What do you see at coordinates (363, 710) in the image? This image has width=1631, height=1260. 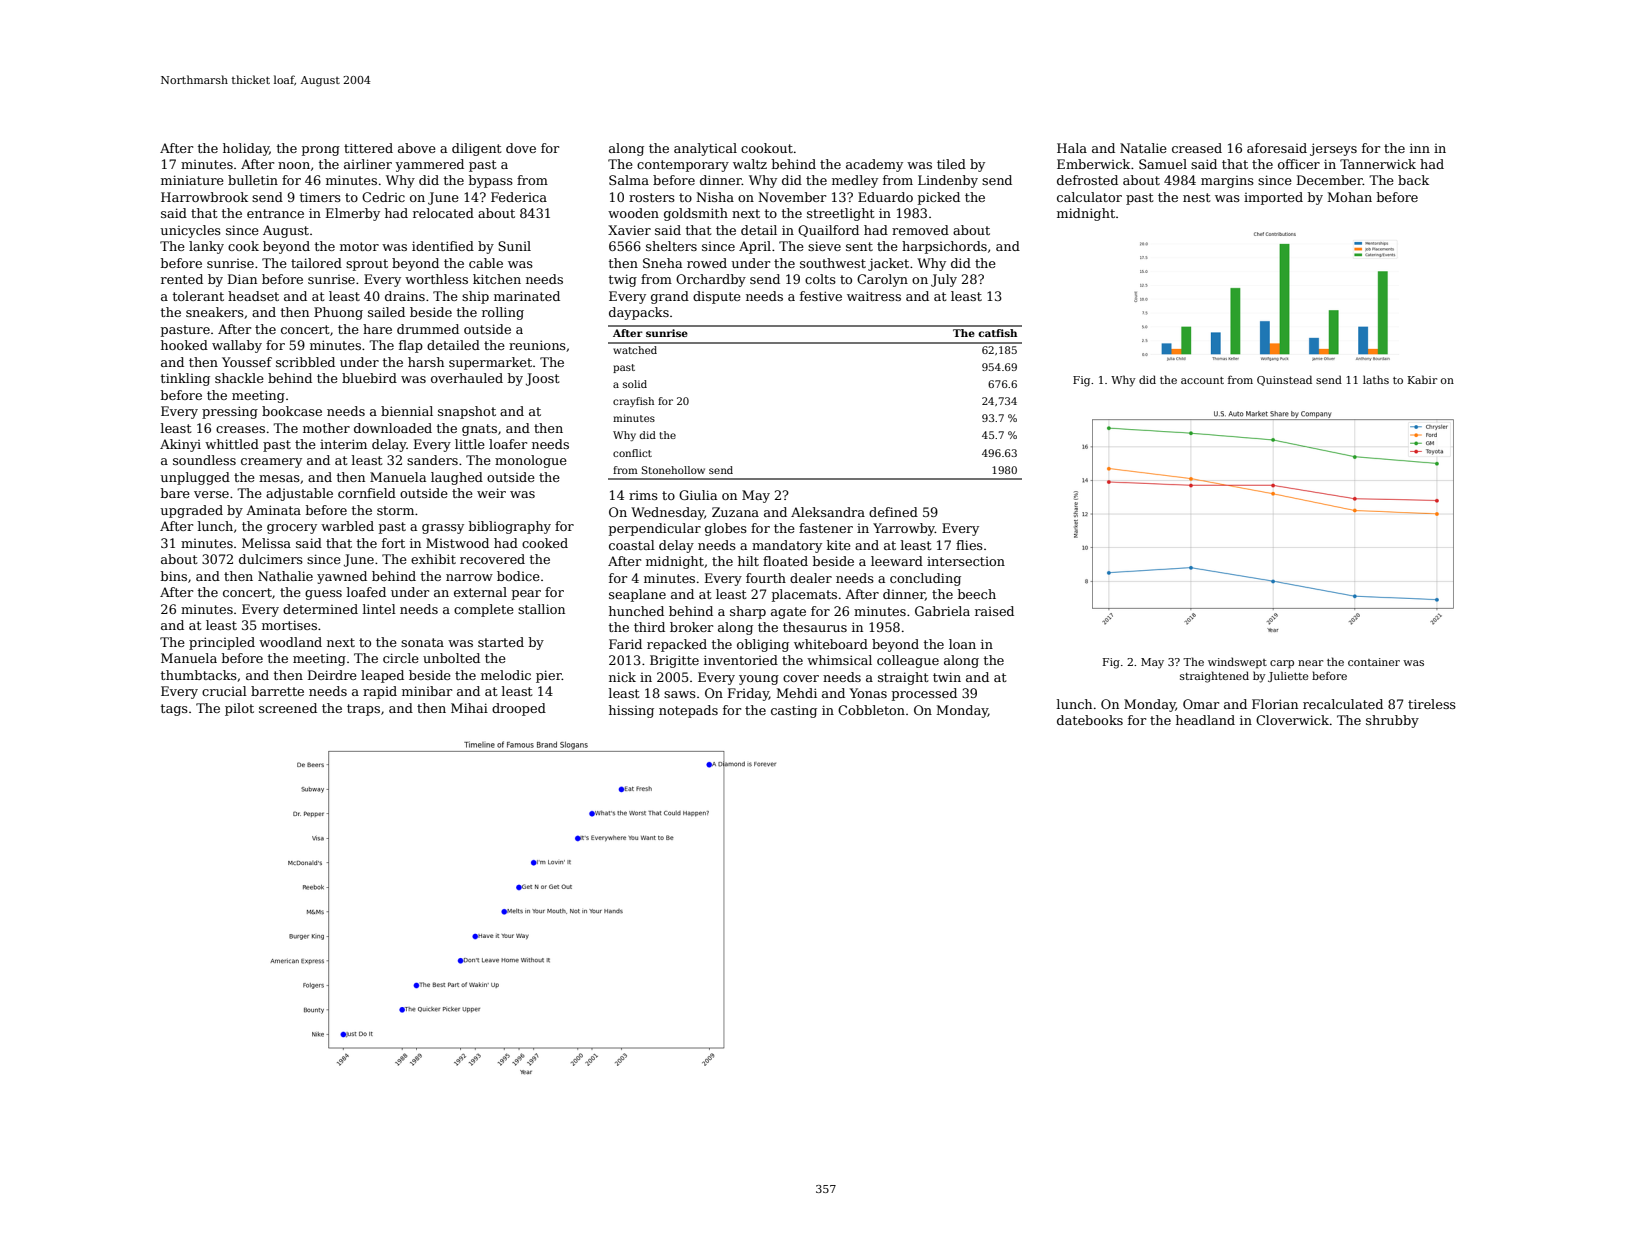 I see `traps` at bounding box center [363, 710].
